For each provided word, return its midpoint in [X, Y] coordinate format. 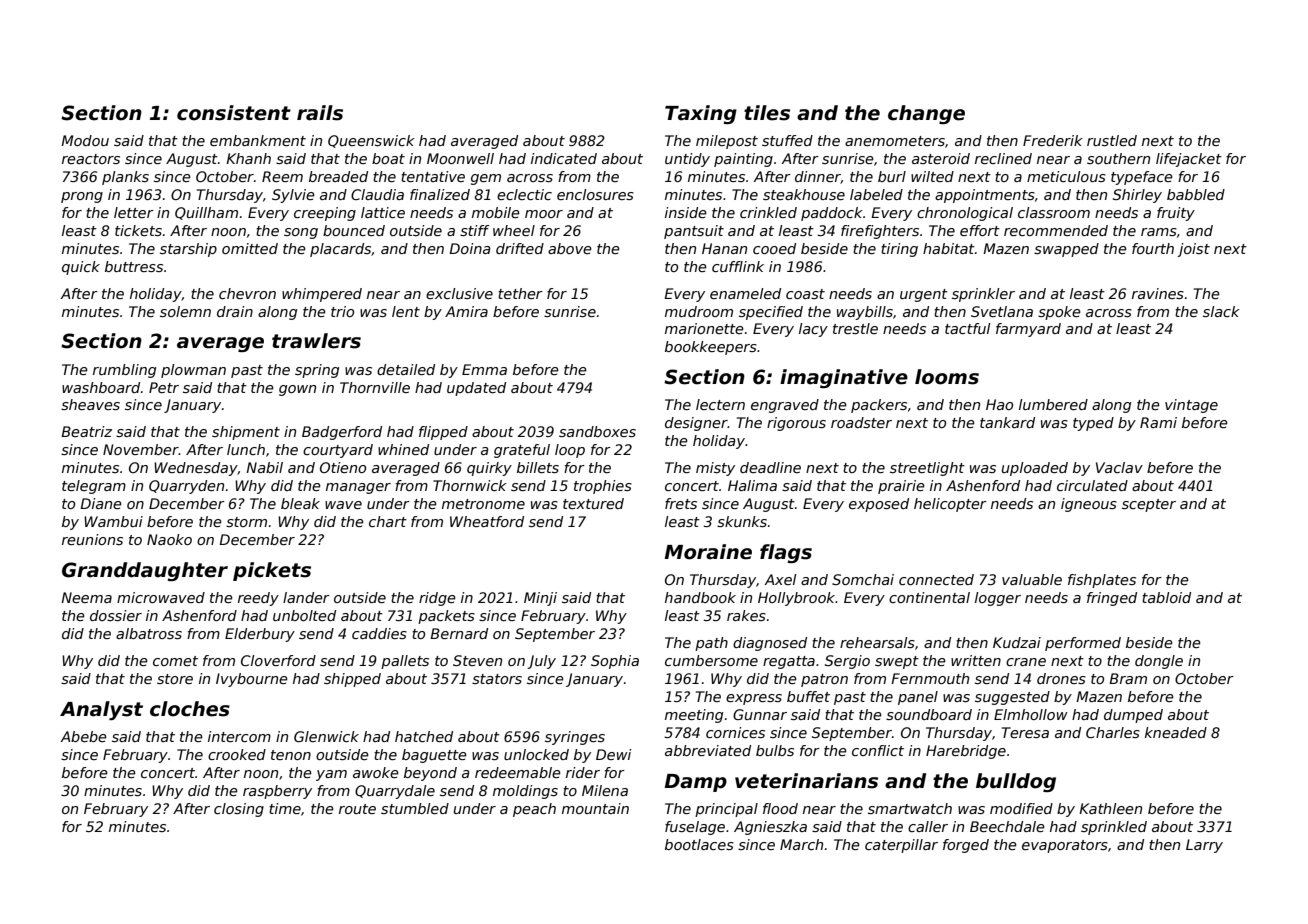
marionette [704, 328]
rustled [1112, 140]
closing [239, 810]
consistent [234, 113]
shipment [246, 433]
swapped [1066, 250]
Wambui [113, 521]
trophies [603, 487]
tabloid [1166, 597]
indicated [564, 158]
